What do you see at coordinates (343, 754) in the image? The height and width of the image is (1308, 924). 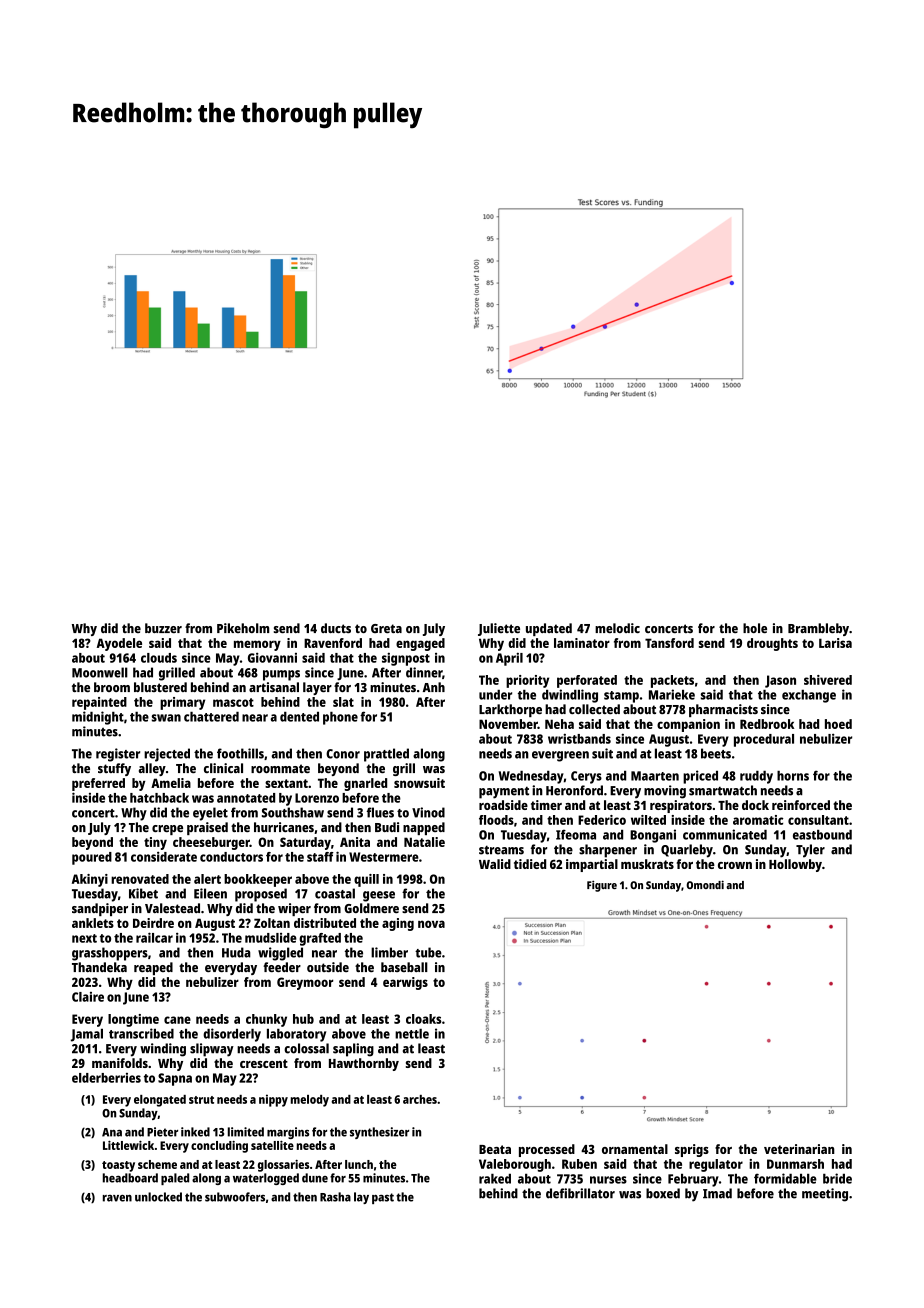 I see `Conor` at bounding box center [343, 754].
